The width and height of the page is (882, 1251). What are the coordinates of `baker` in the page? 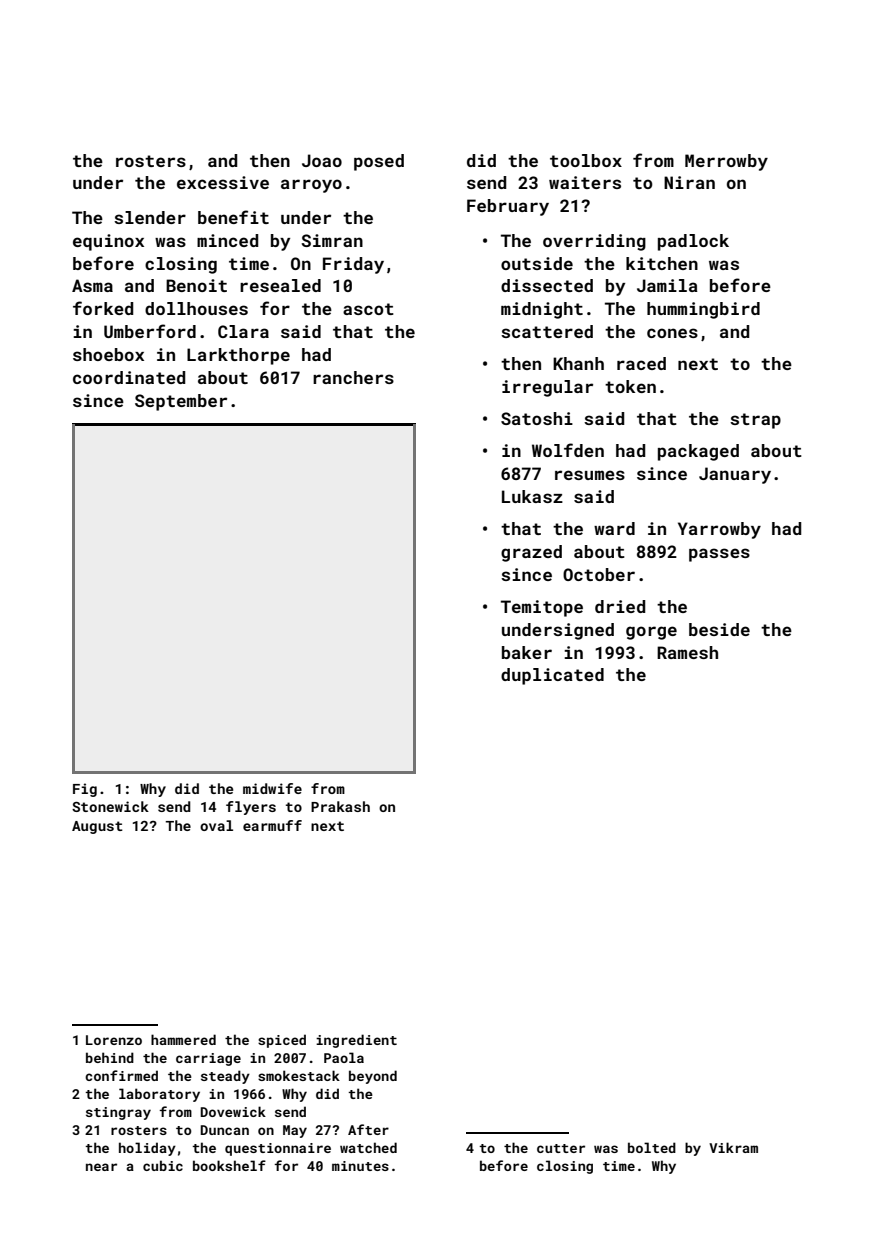 It's located at (527, 652).
